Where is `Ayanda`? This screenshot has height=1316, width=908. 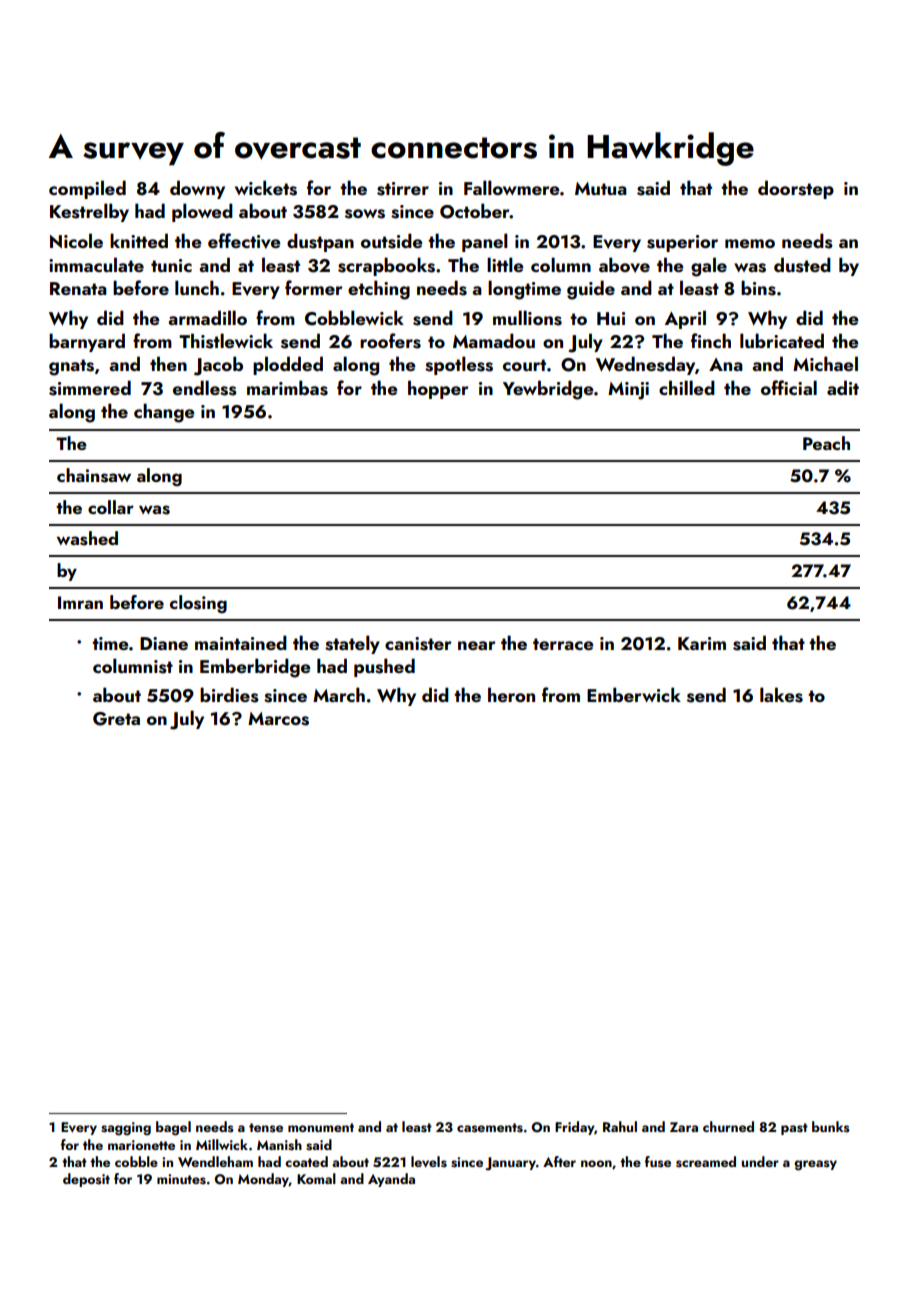 Ayanda is located at coordinates (391, 1180).
